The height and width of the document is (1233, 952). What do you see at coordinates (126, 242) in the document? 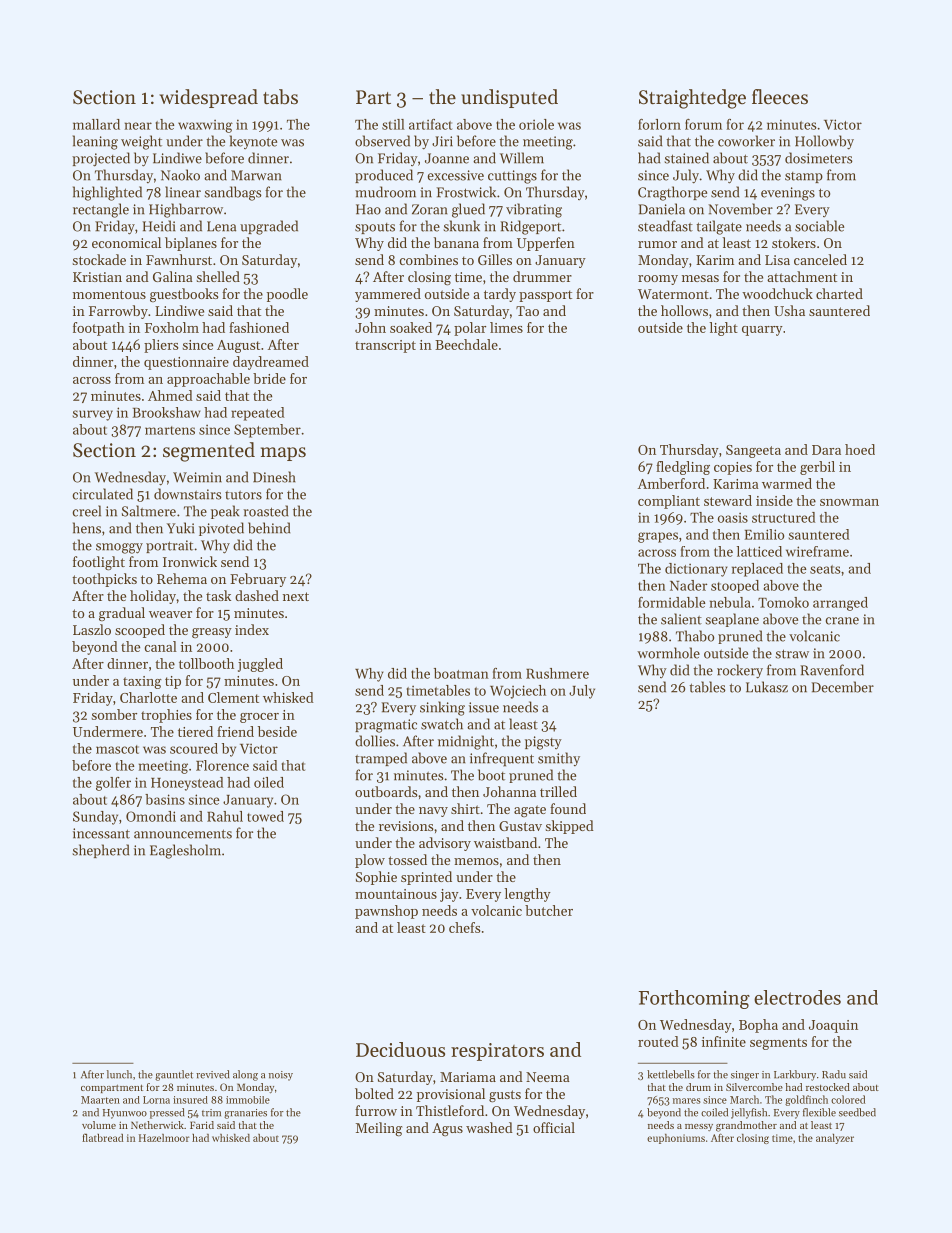
I see `economical` at bounding box center [126, 242].
